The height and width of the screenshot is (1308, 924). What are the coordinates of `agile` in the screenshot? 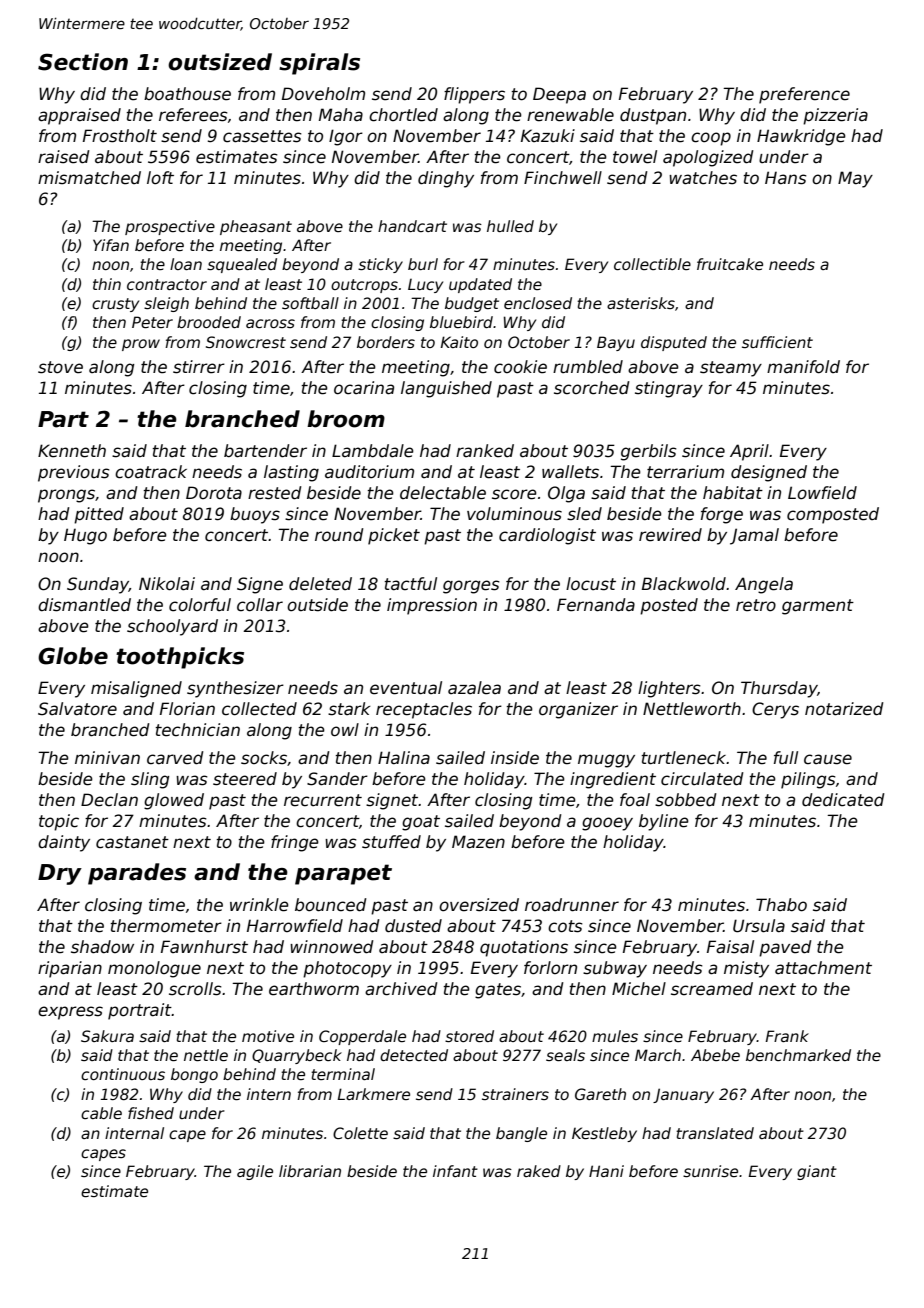 It's located at (255, 1172).
